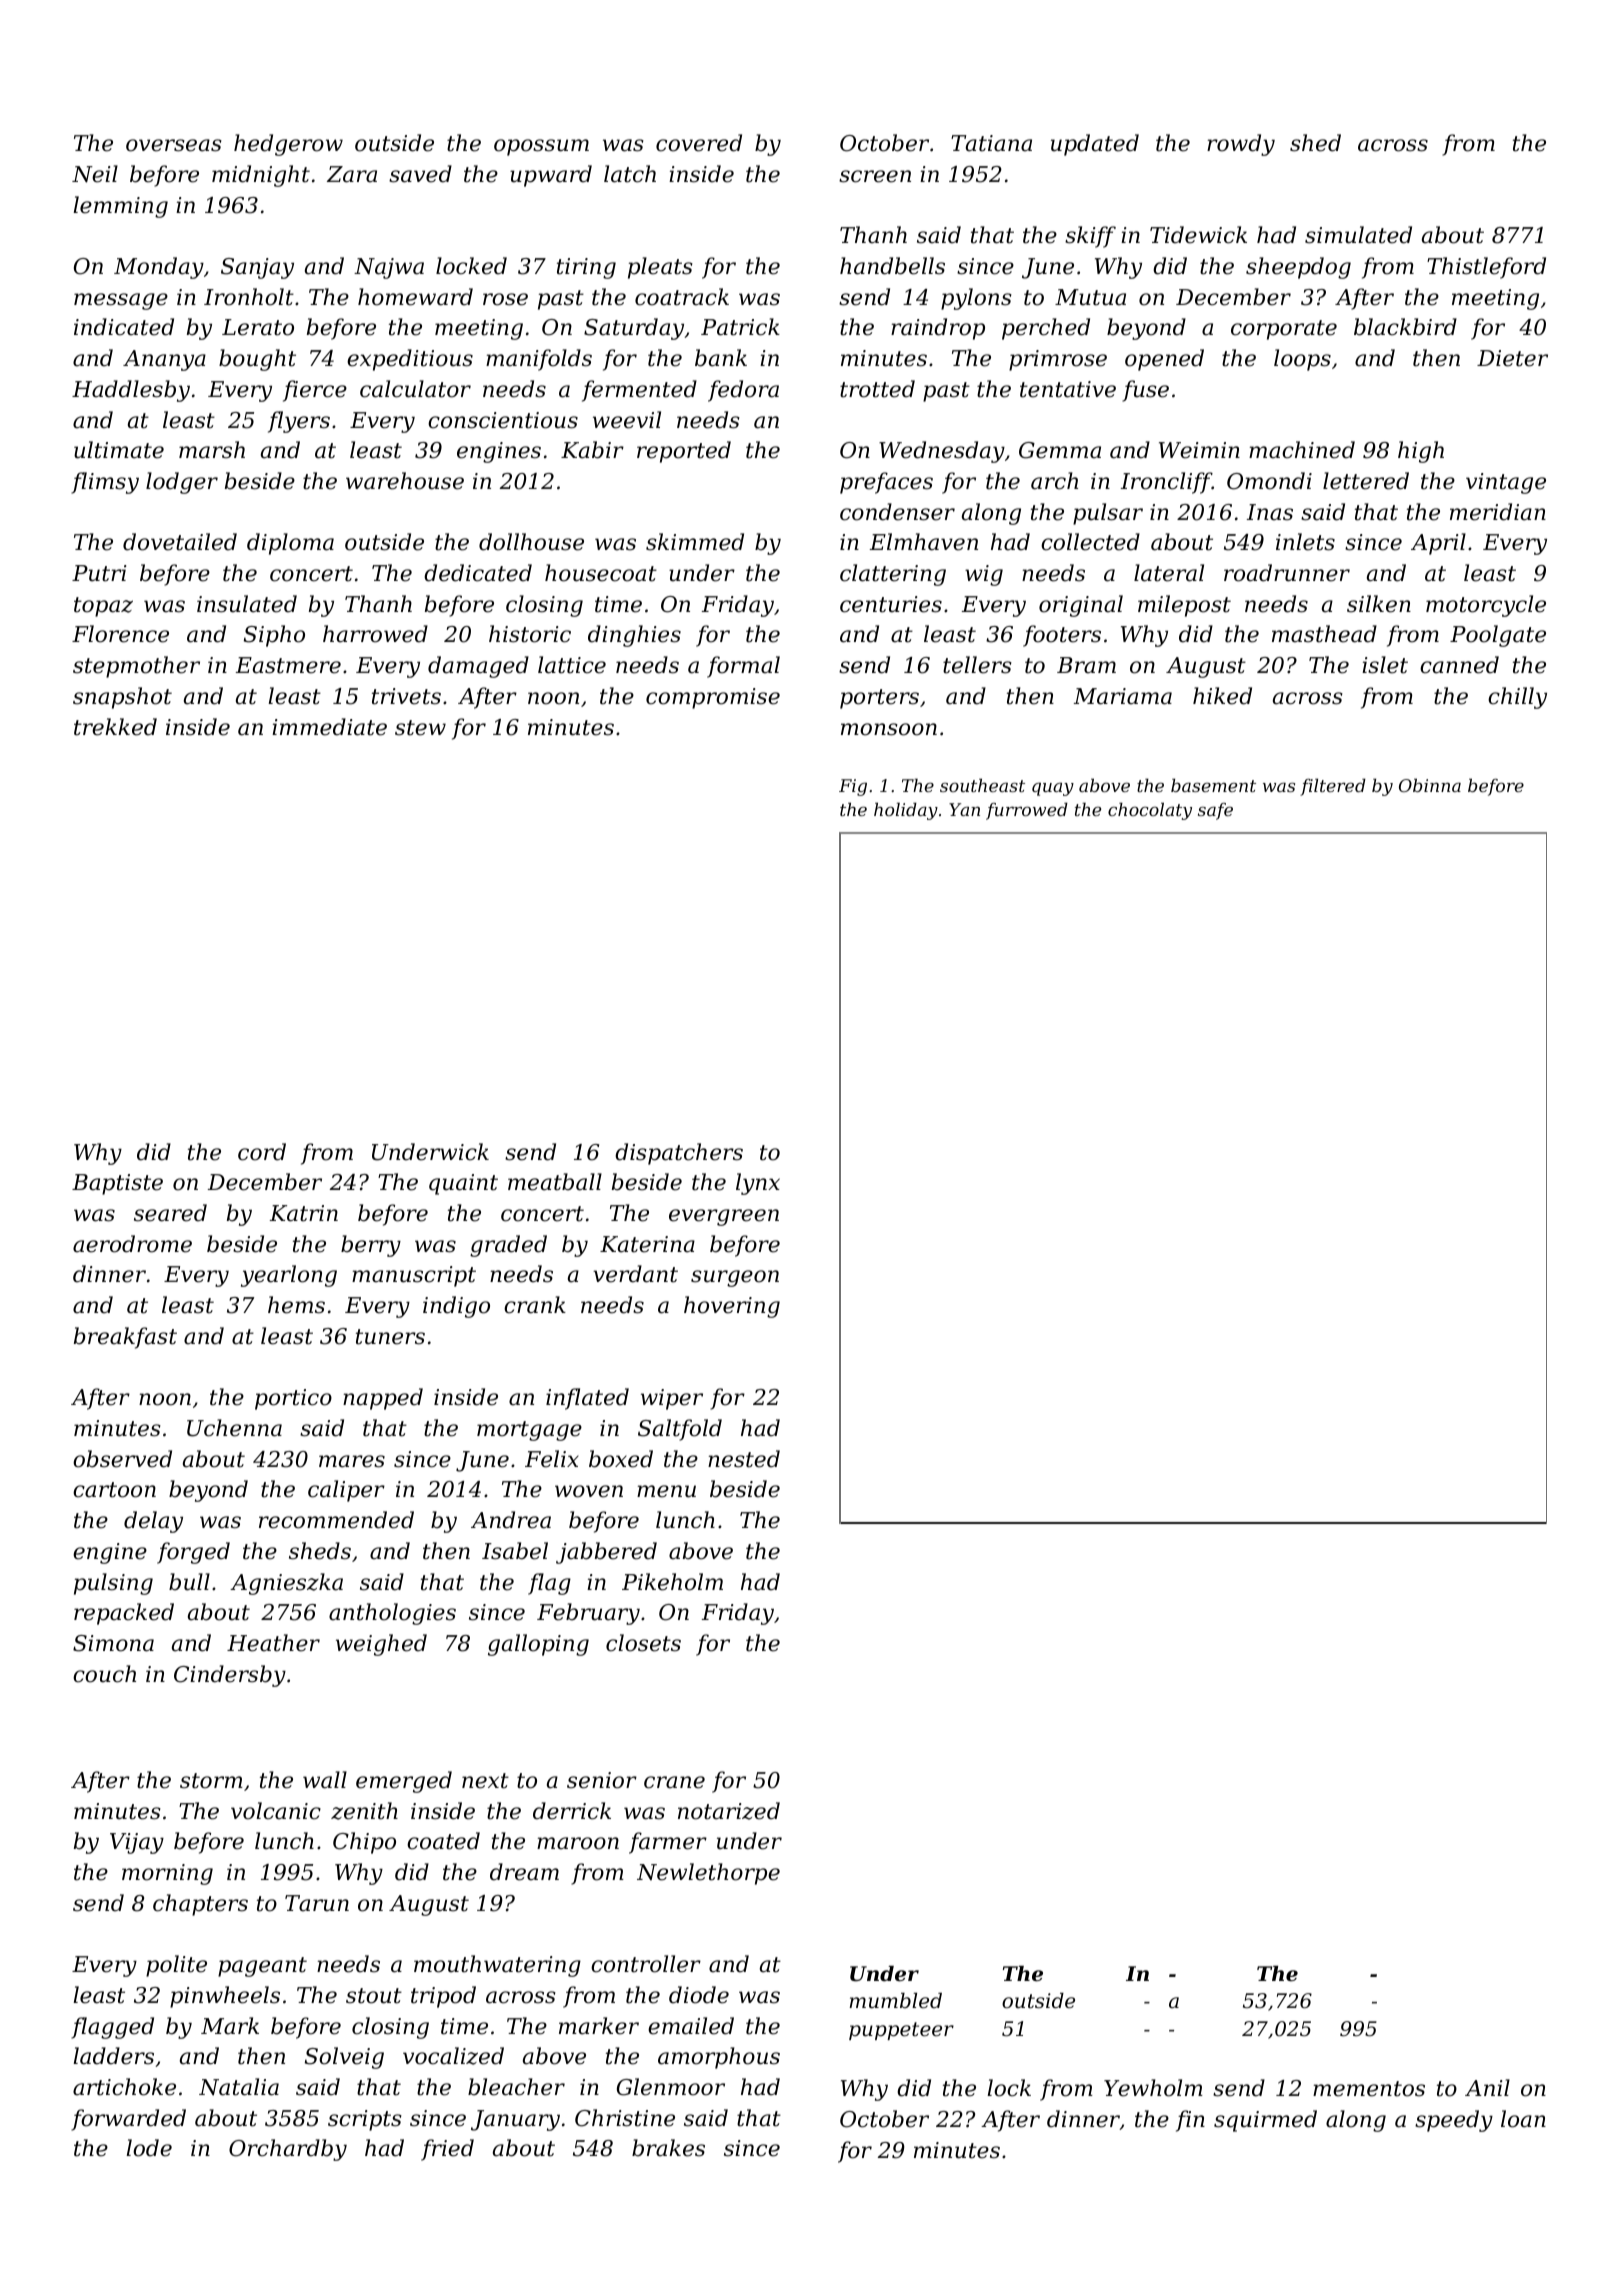 The height and width of the screenshot is (2292, 1620). Describe the element at coordinates (891, 604) in the screenshot. I see `centuries` at that location.
